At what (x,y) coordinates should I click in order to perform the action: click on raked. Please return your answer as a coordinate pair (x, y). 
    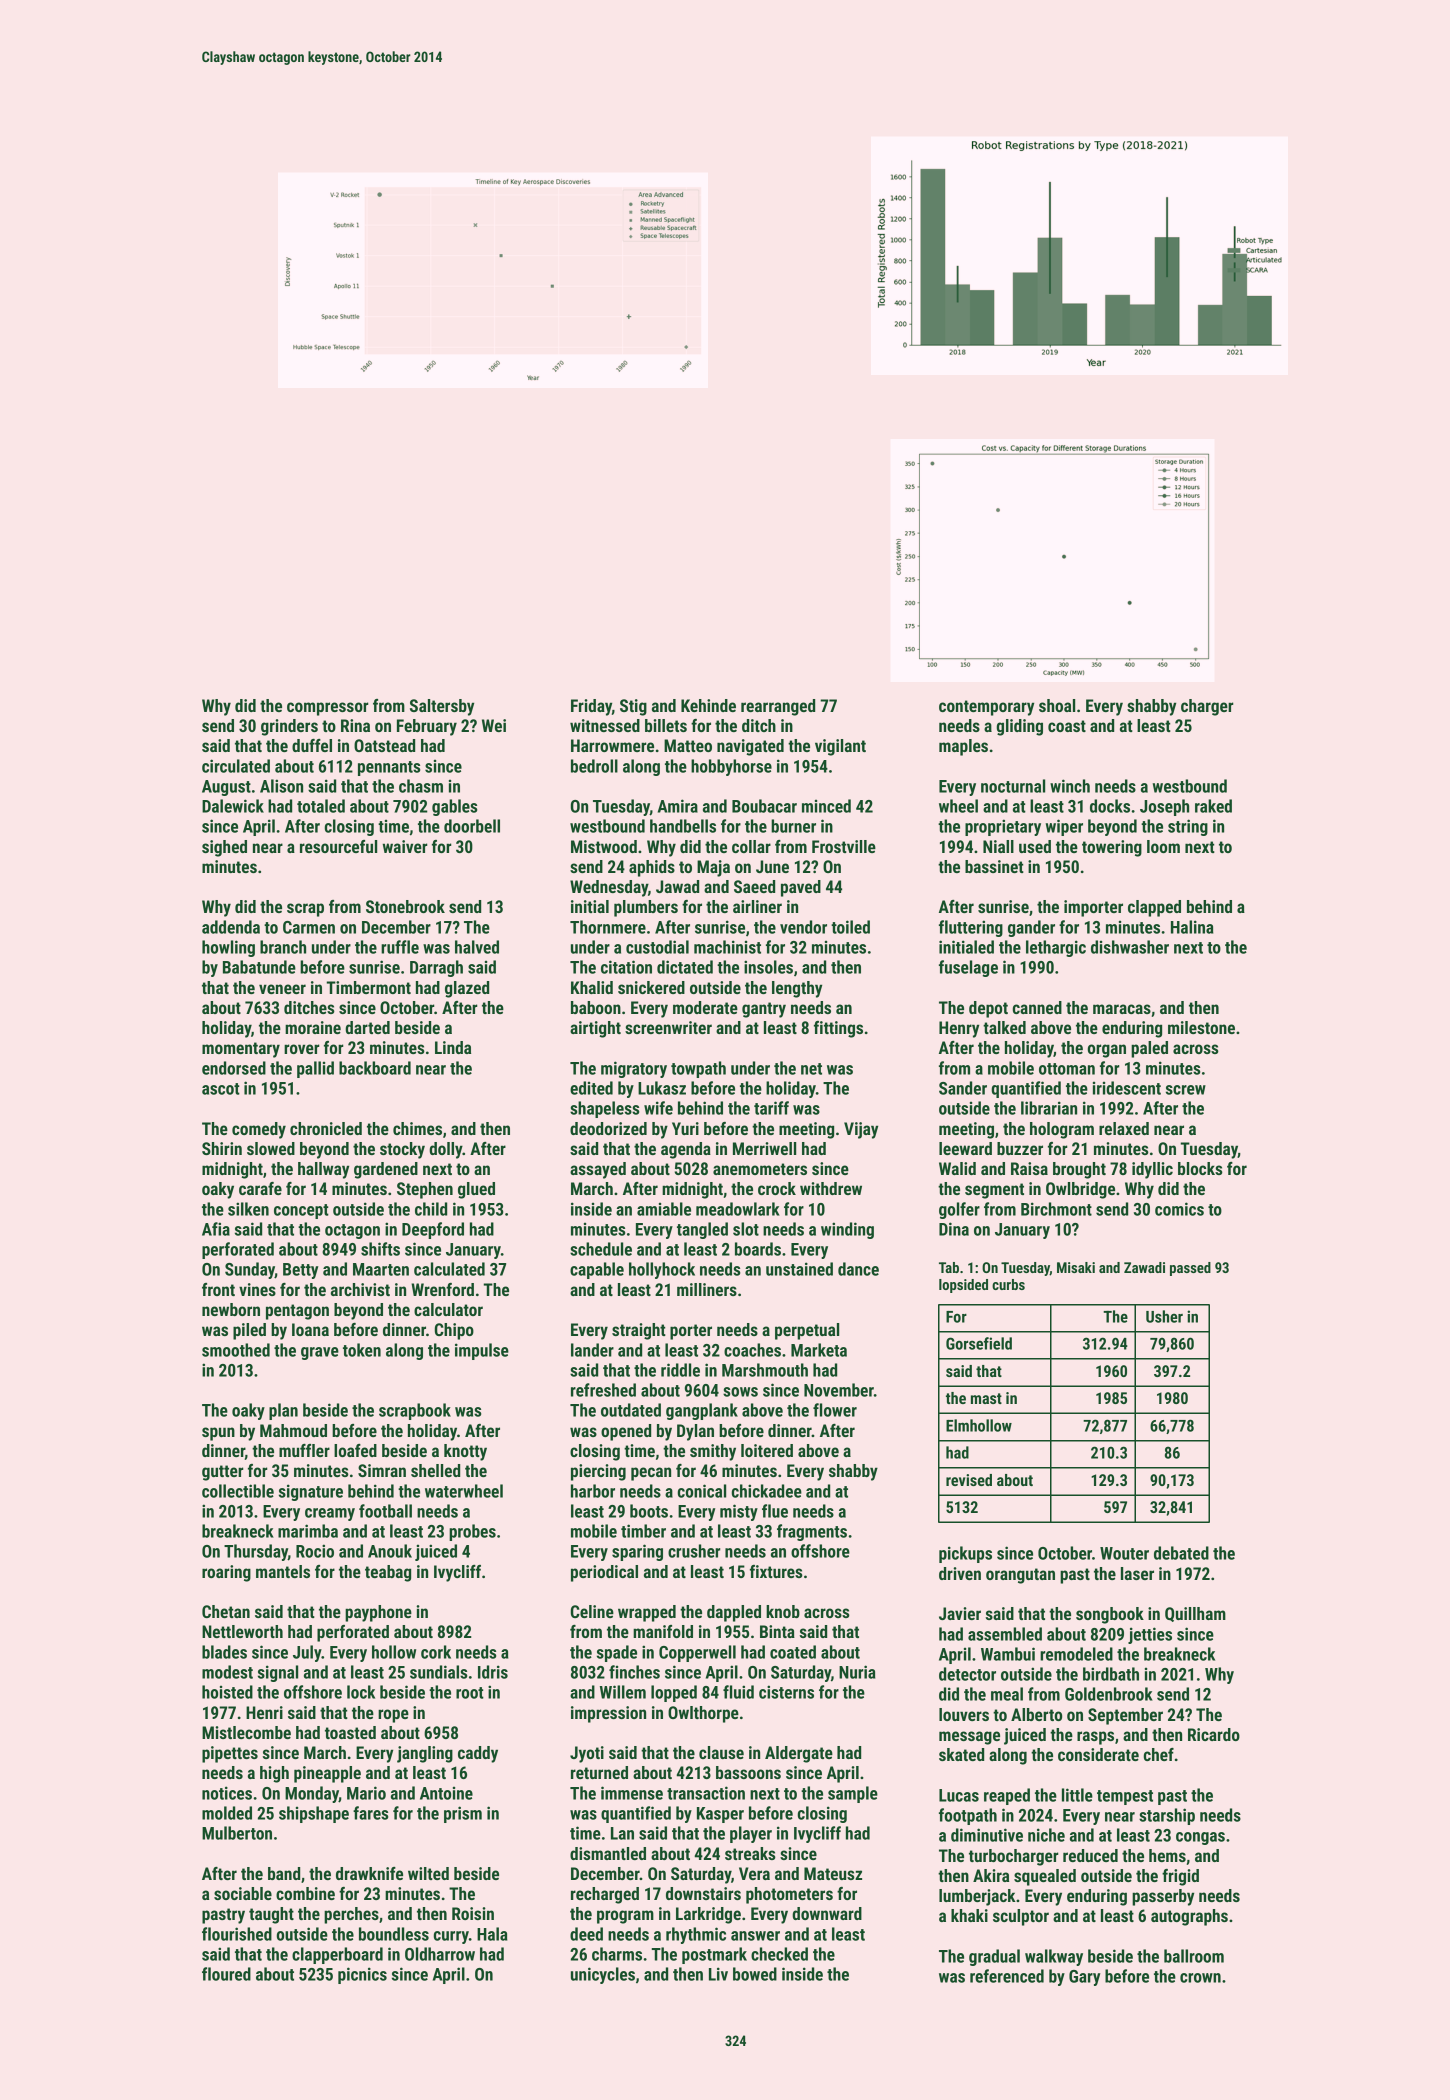
    Looking at the image, I should click on (1213, 806).
